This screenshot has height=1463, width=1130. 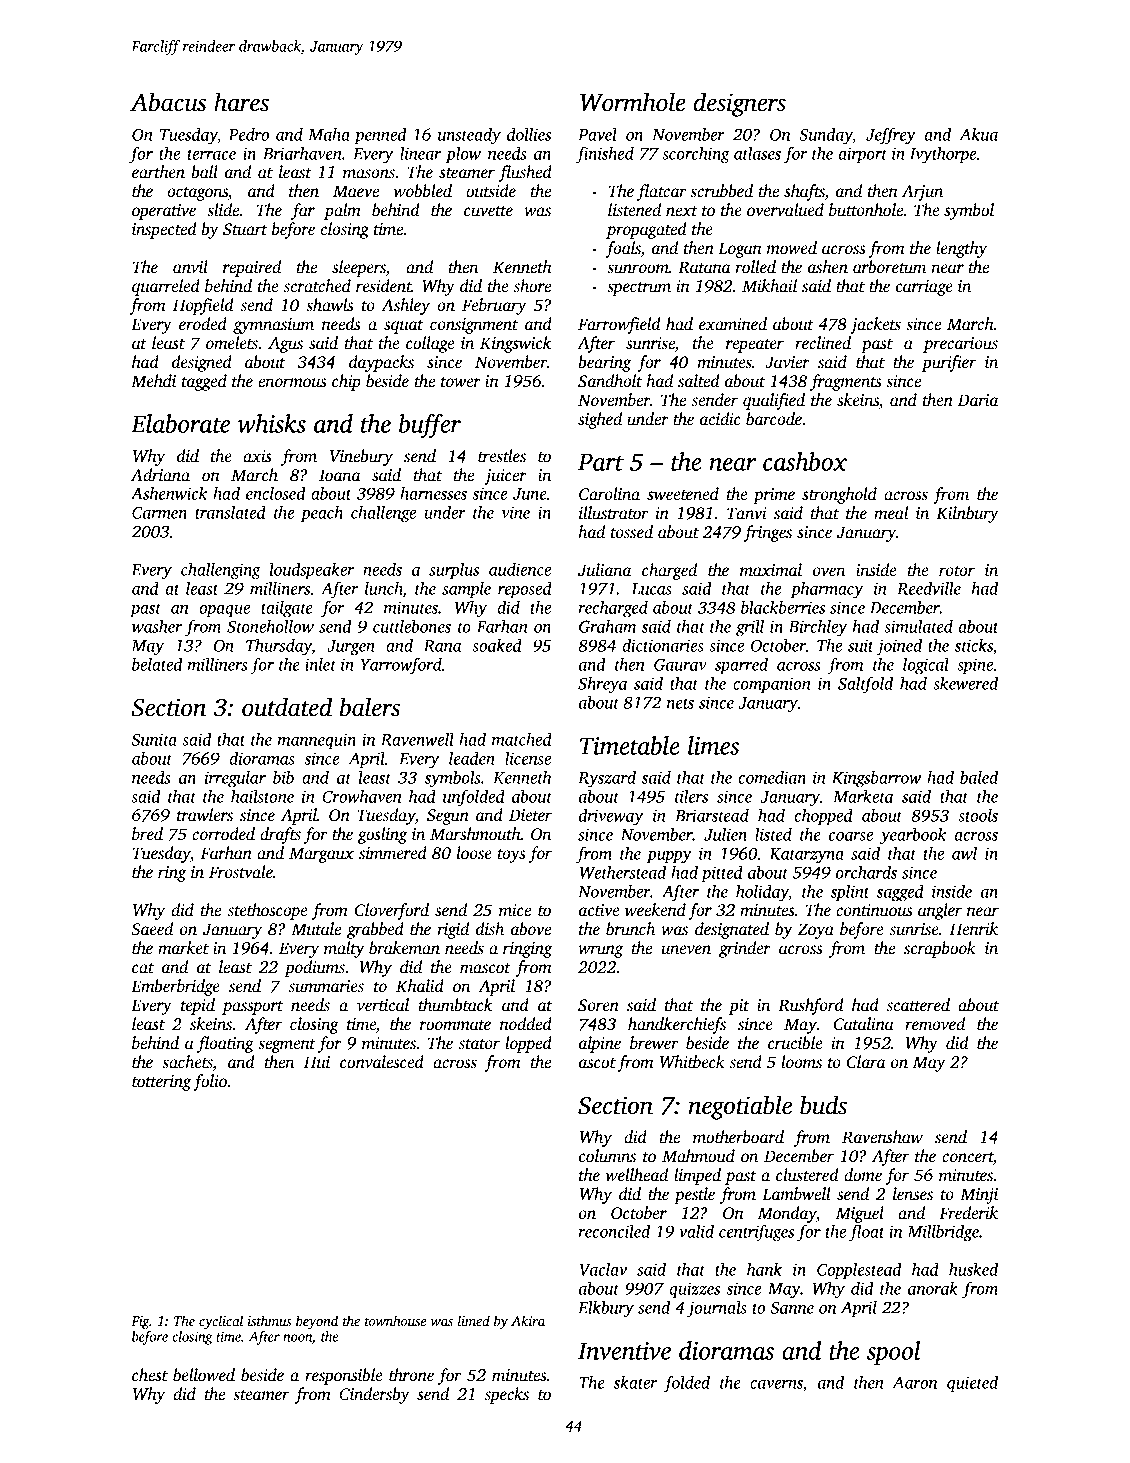 What do you see at coordinates (166, 287) in the screenshot?
I see `quarreled` at bounding box center [166, 287].
